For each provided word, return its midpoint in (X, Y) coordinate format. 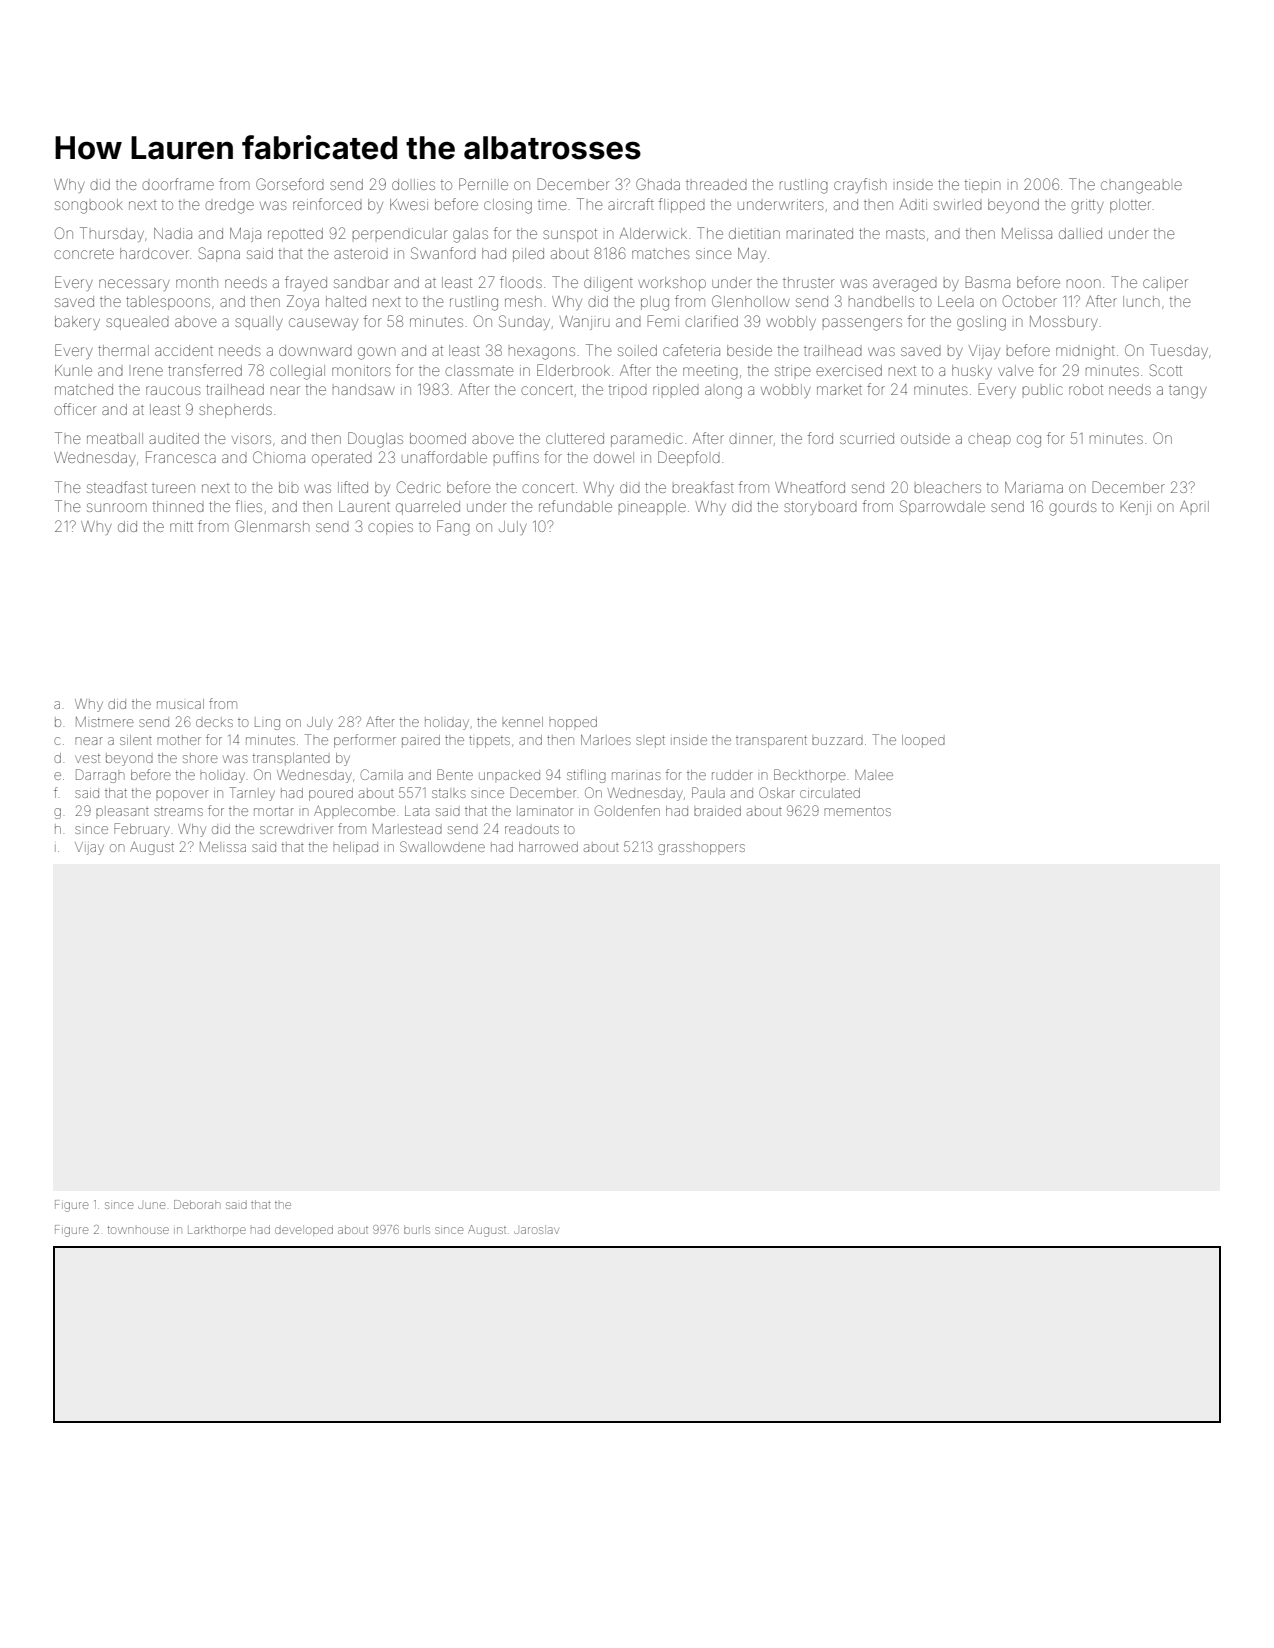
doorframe (178, 184)
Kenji (1135, 508)
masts (905, 234)
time (552, 205)
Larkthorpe (217, 1230)
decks (214, 722)
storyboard (820, 508)
